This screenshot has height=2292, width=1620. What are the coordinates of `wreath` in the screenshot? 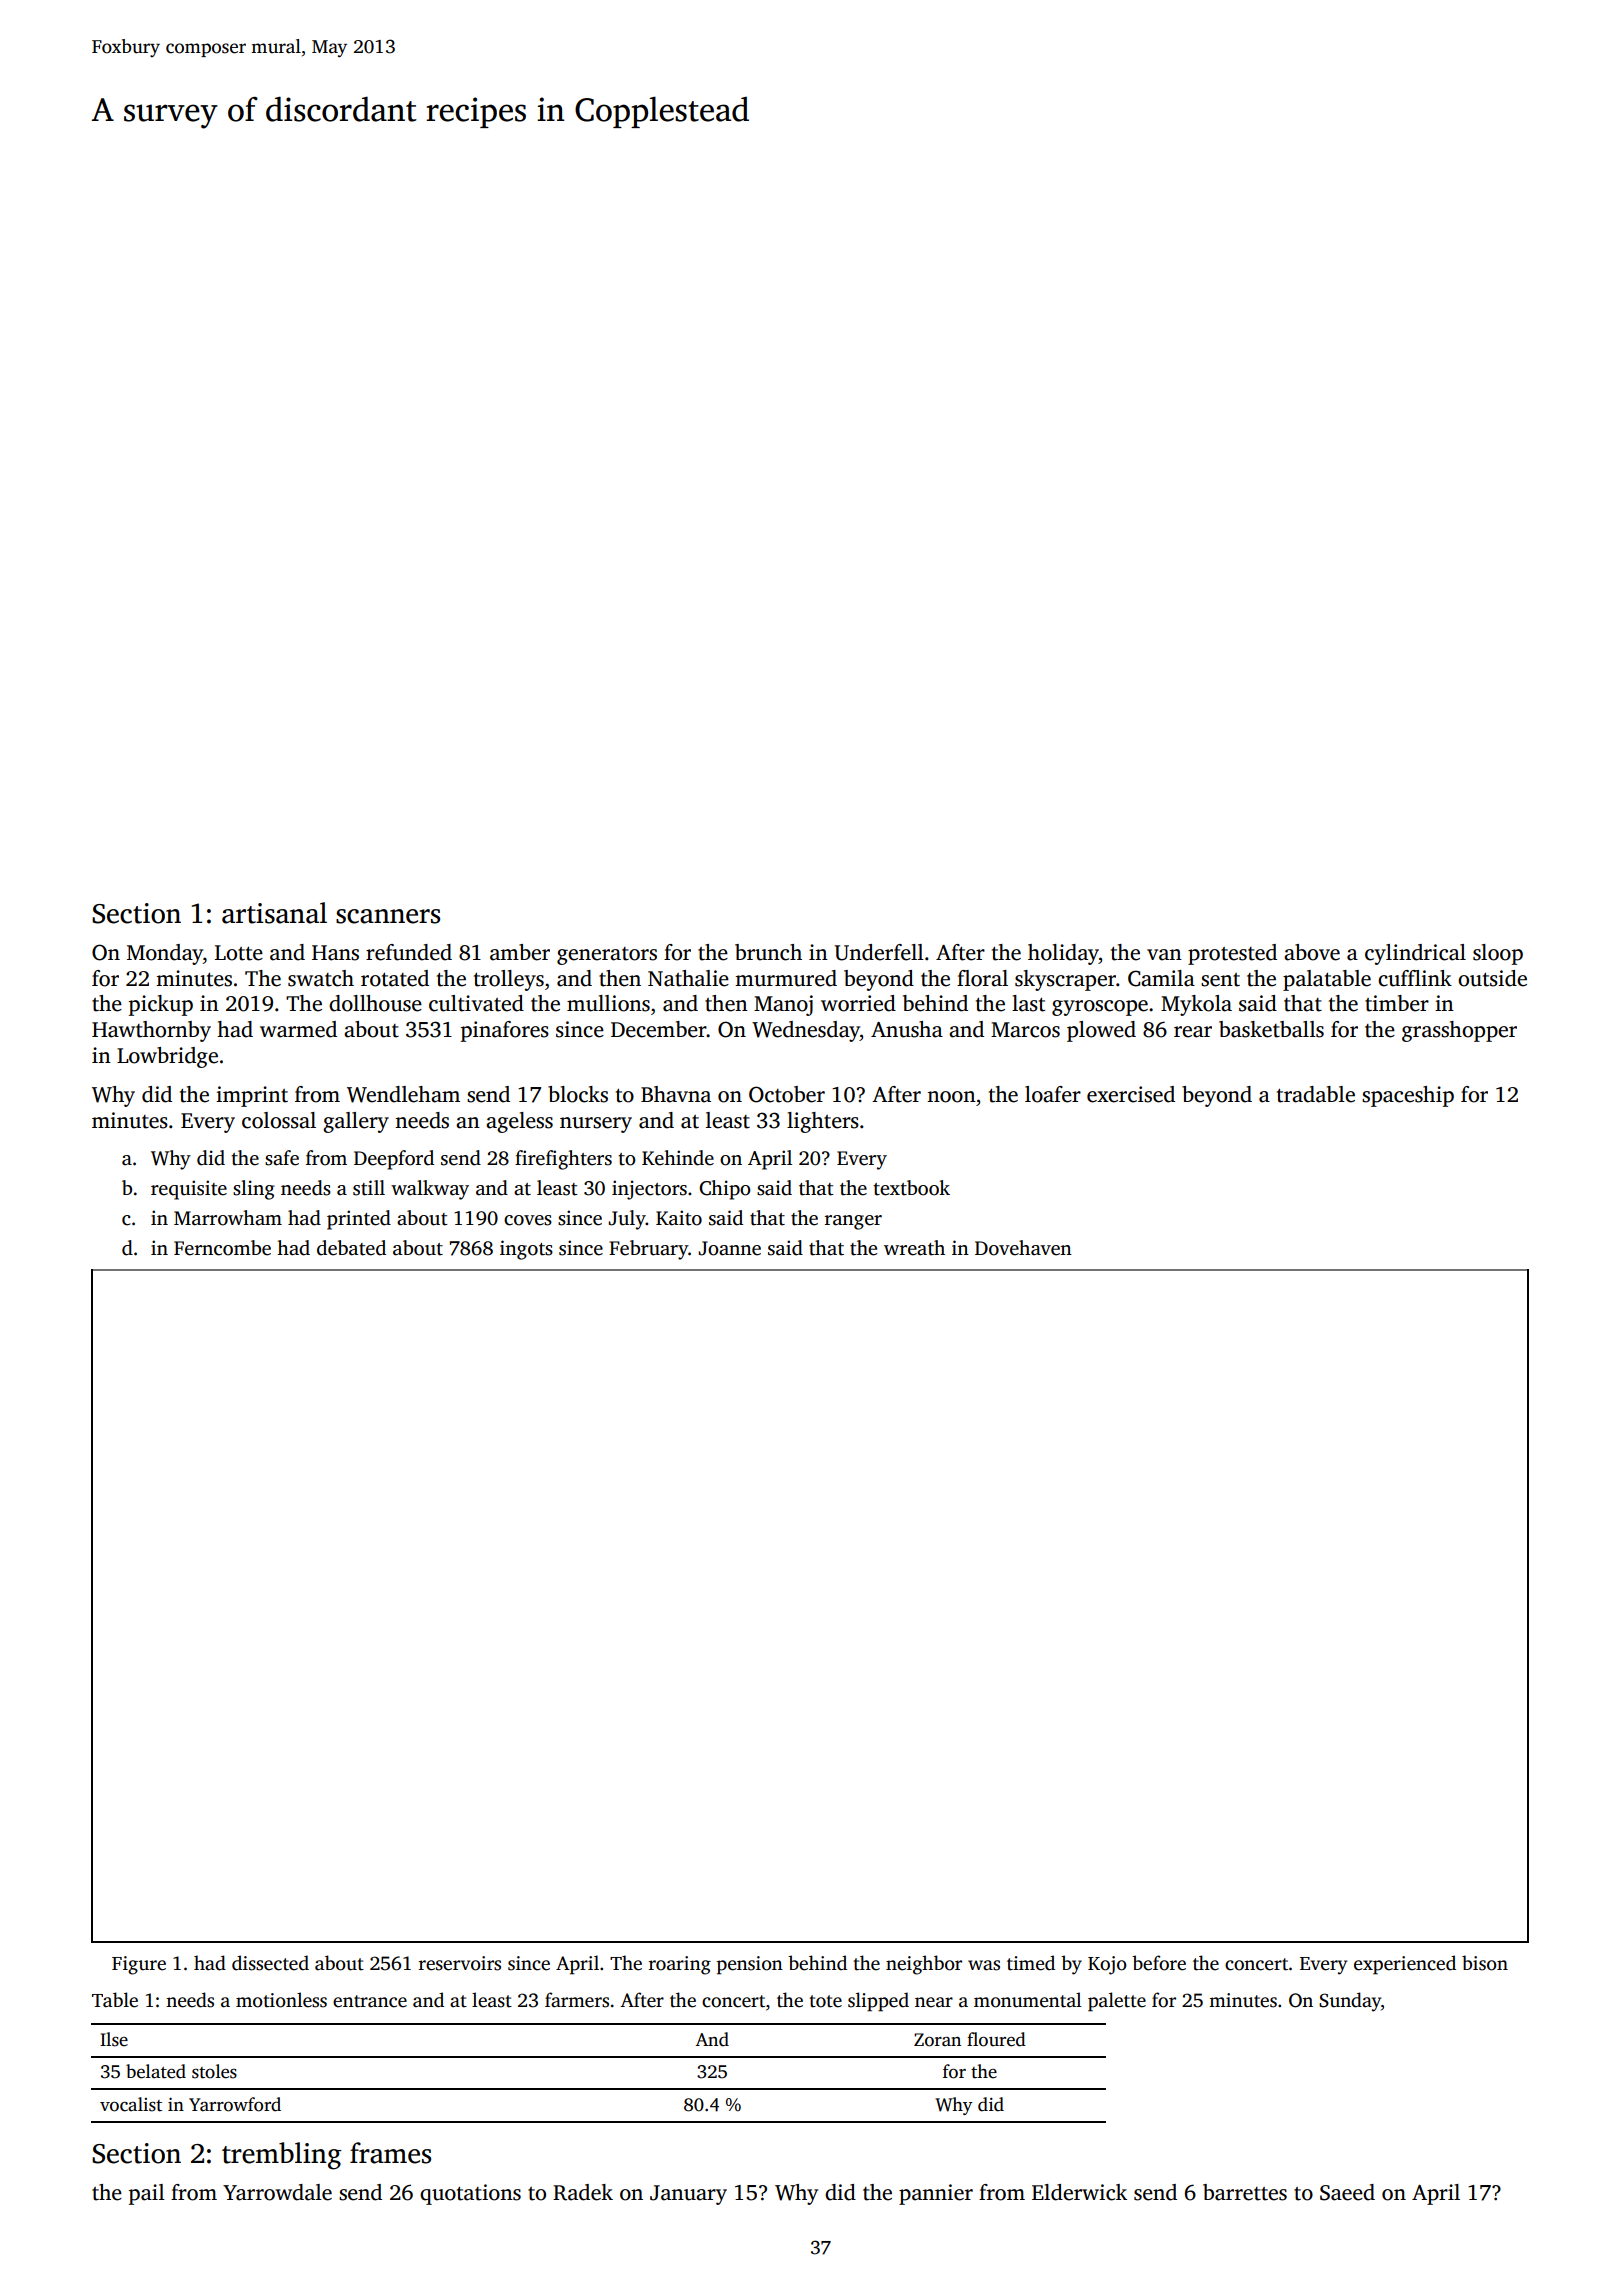 It's located at (914, 1248).
